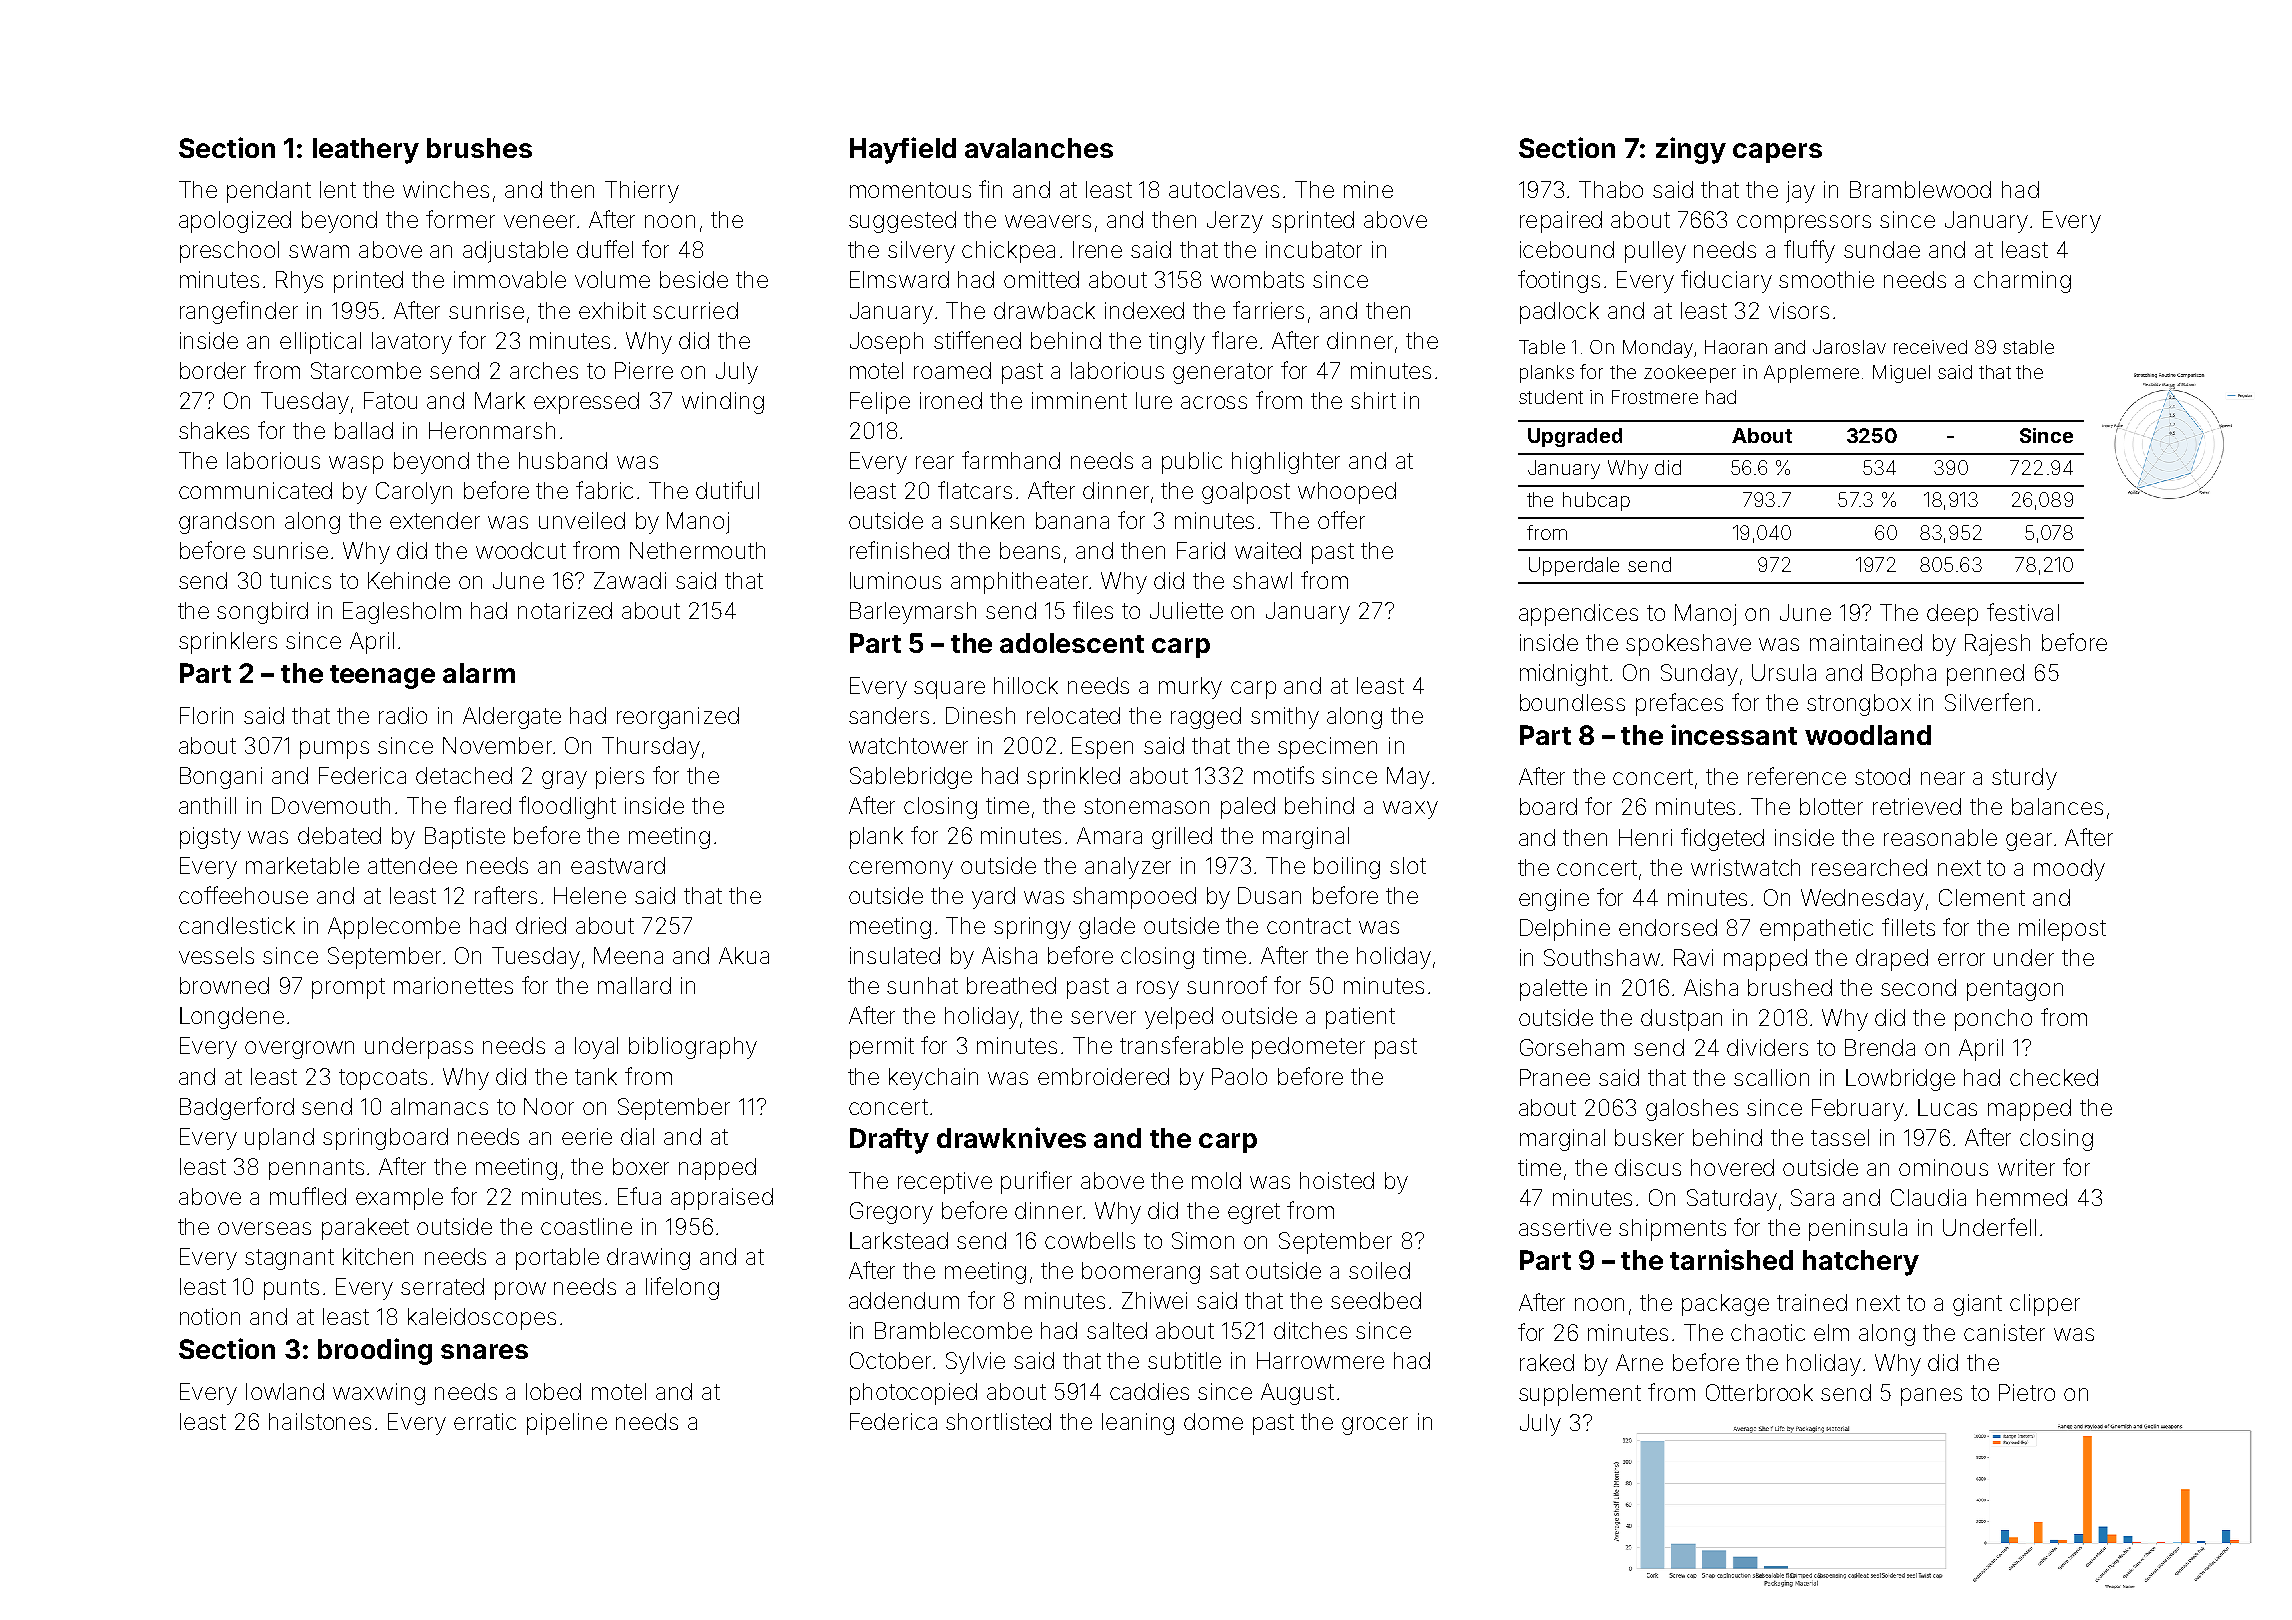  What do you see at coordinates (2062, 930) in the page?
I see `milepost` at bounding box center [2062, 930].
